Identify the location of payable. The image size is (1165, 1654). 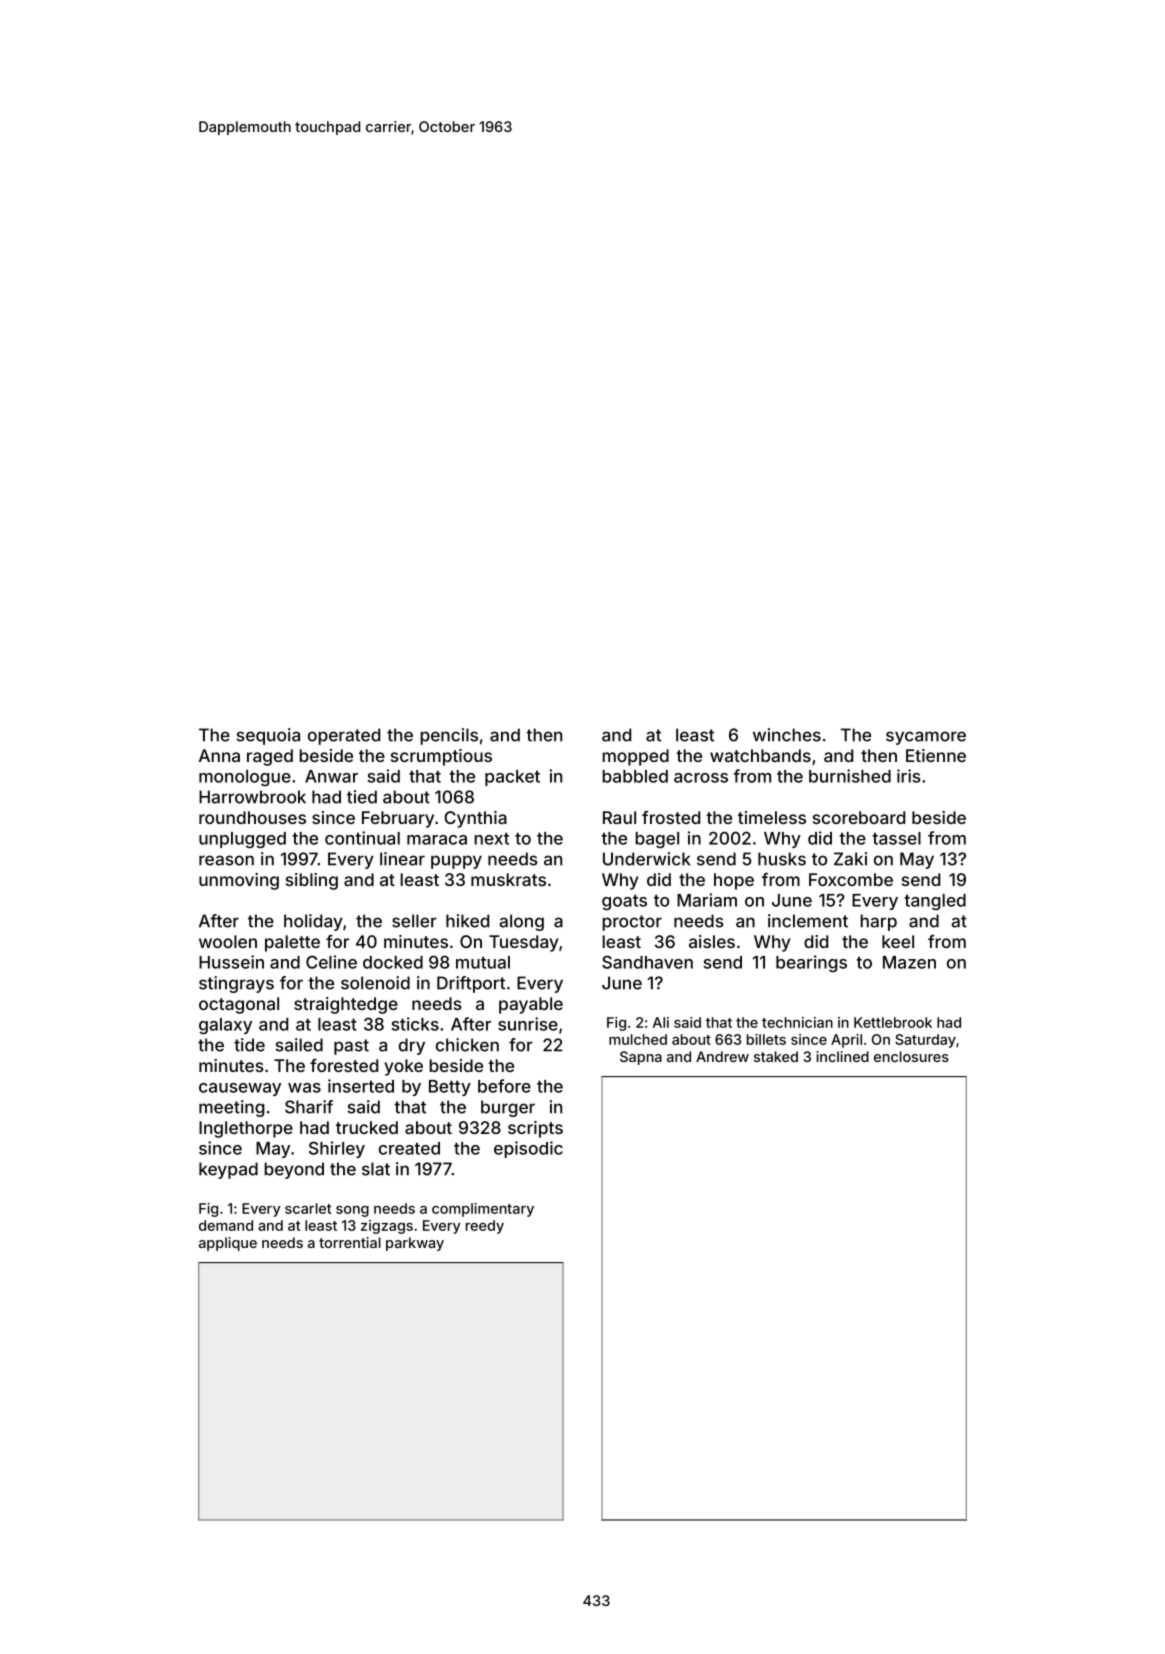
(531, 1005).
